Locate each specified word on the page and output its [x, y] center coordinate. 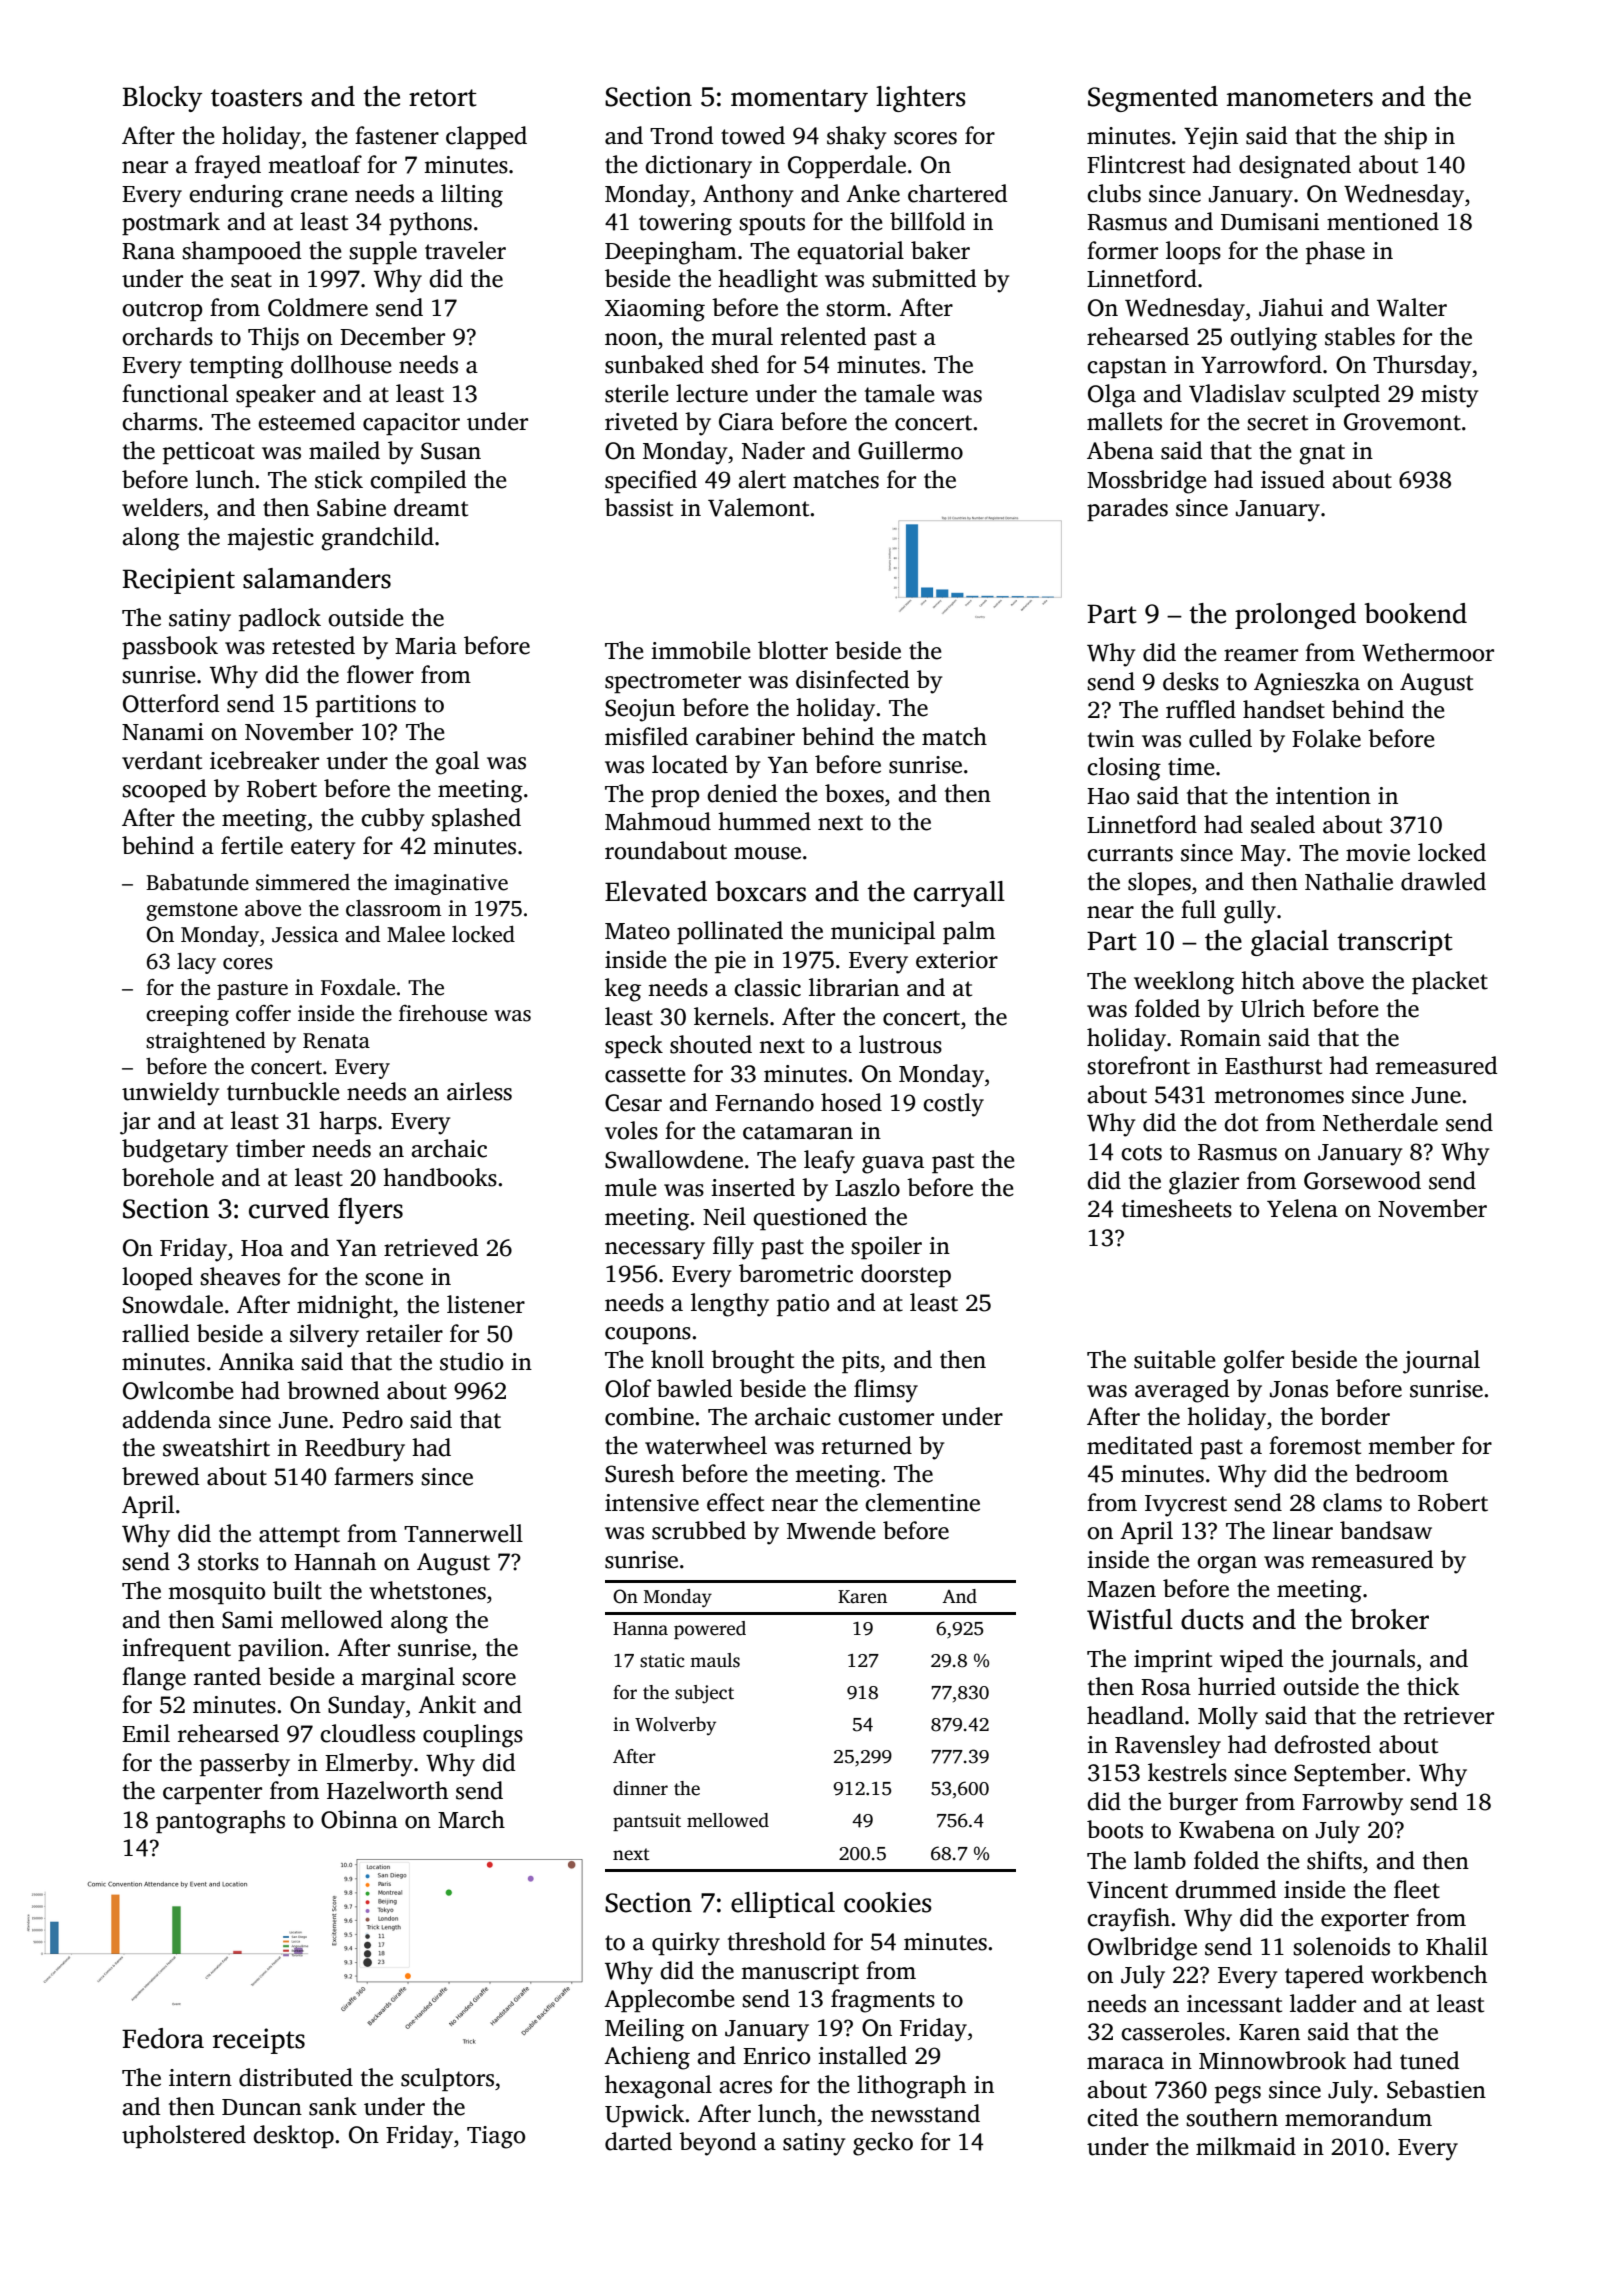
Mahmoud [658, 821]
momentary [799, 100]
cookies [888, 1902]
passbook [170, 647]
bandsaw [1386, 1530]
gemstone [192, 911]
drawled [1443, 881]
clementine [922, 1502]
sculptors [447, 2079]
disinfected [852, 679]
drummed [1225, 1889]
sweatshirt [216, 1447]
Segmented [1153, 99]
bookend [1415, 613]
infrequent [176, 1649]
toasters [256, 98]
